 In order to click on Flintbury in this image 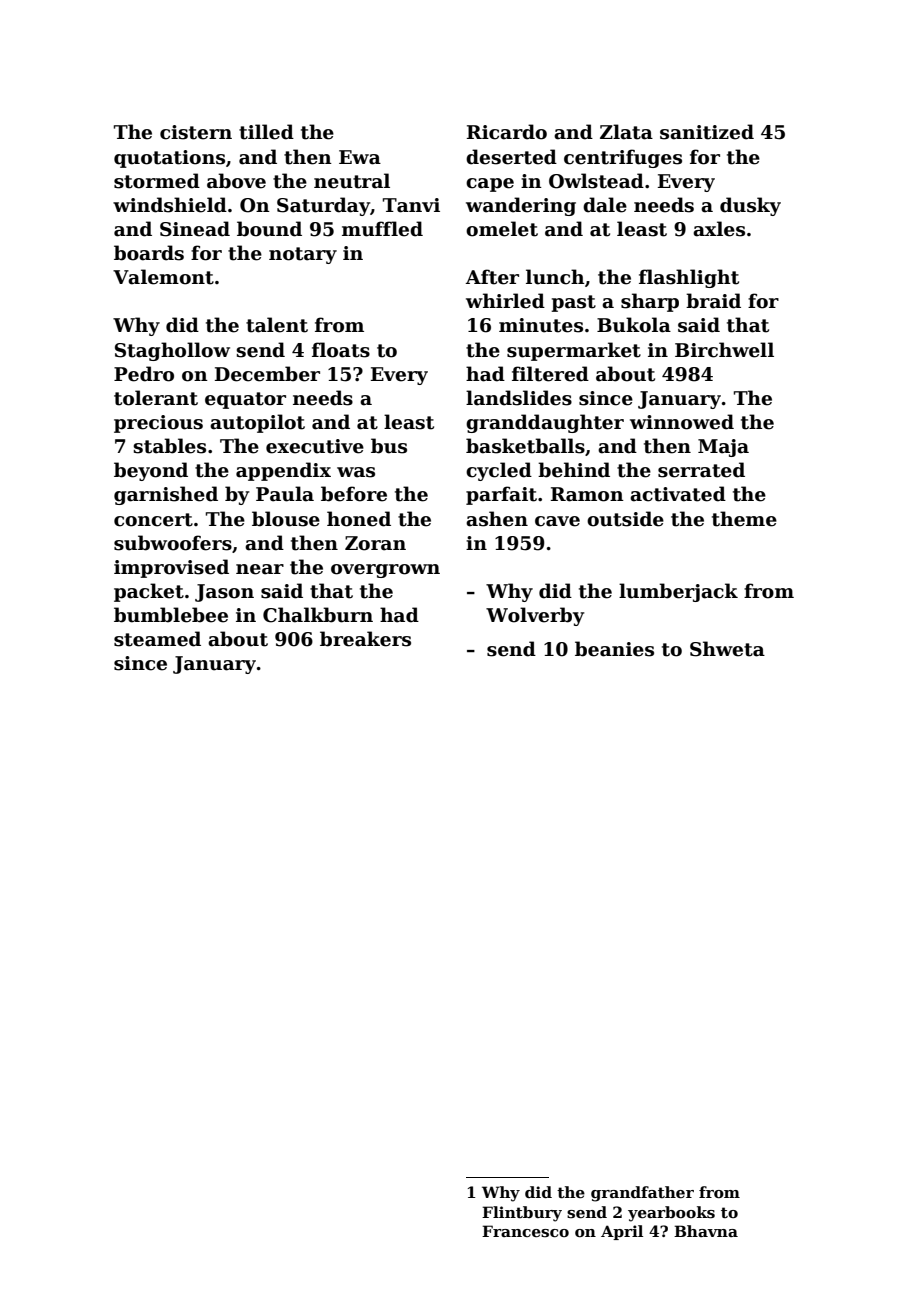, I will do `click(522, 1214)`.
